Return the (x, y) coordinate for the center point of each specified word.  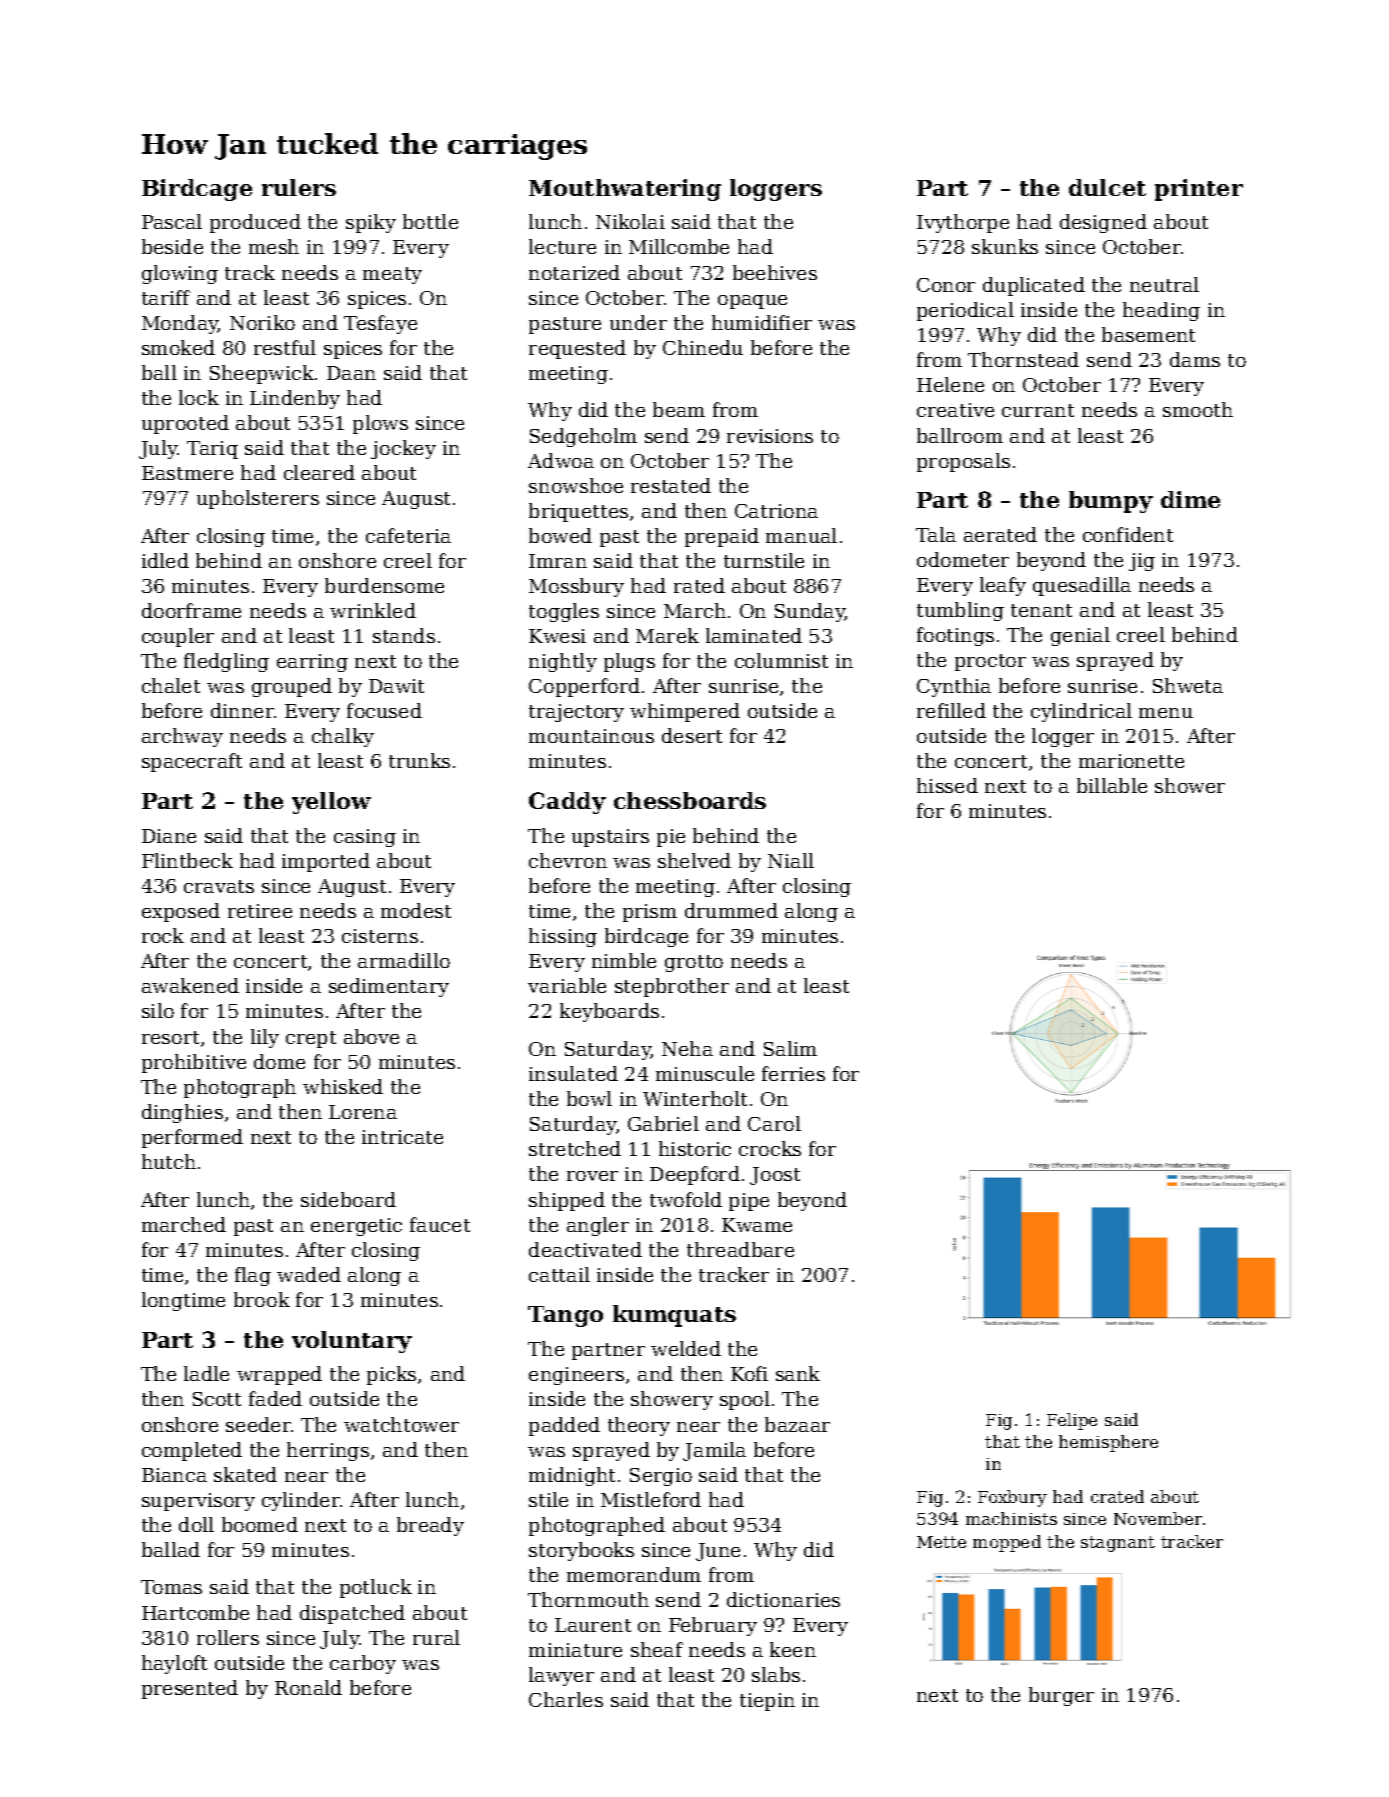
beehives (775, 272)
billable (1112, 785)
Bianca (174, 1475)
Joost (775, 1176)
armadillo (404, 960)
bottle (430, 221)
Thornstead (1023, 359)
